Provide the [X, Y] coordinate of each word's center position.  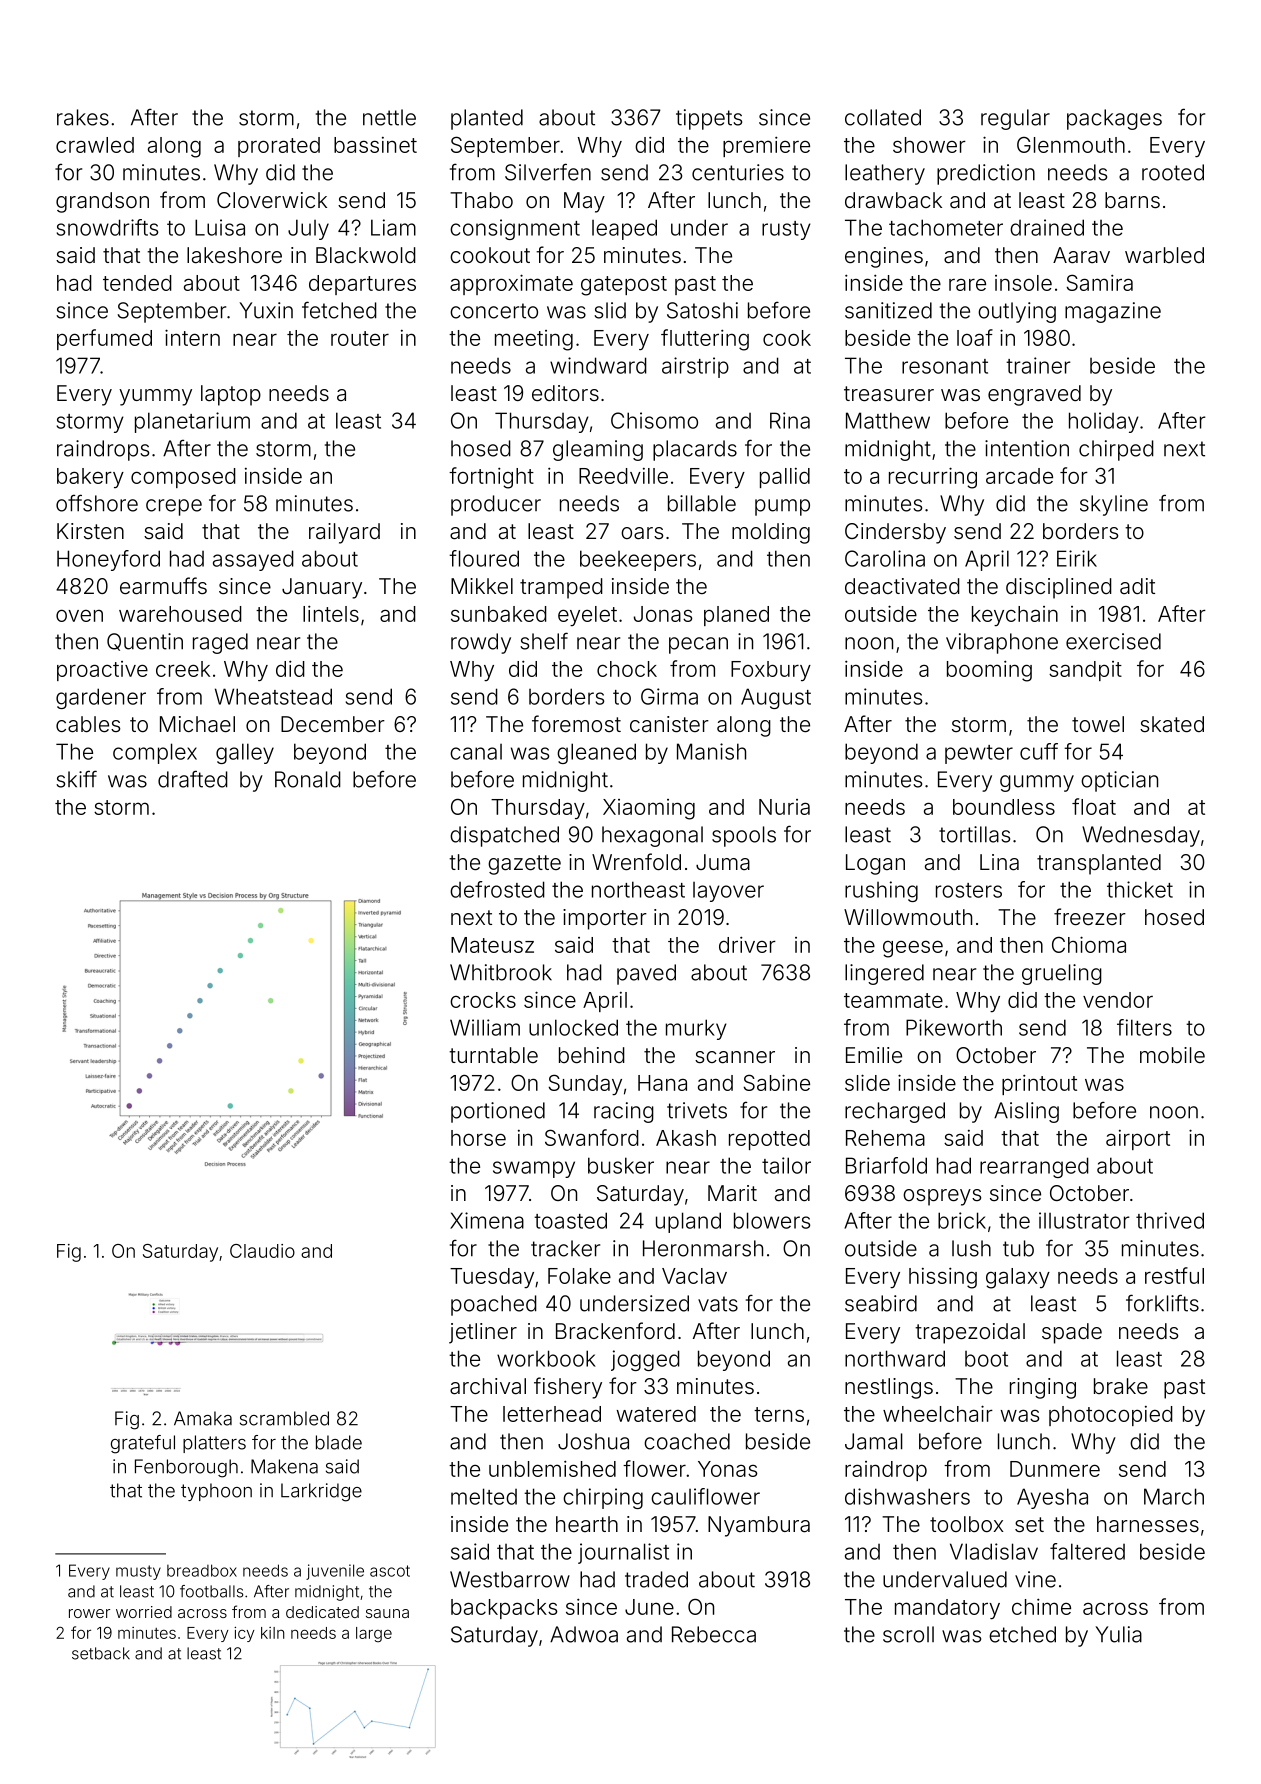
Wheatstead [273, 696]
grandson [102, 202]
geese [913, 949]
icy [244, 1634]
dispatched [504, 836]
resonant [945, 366]
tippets [709, 119]
